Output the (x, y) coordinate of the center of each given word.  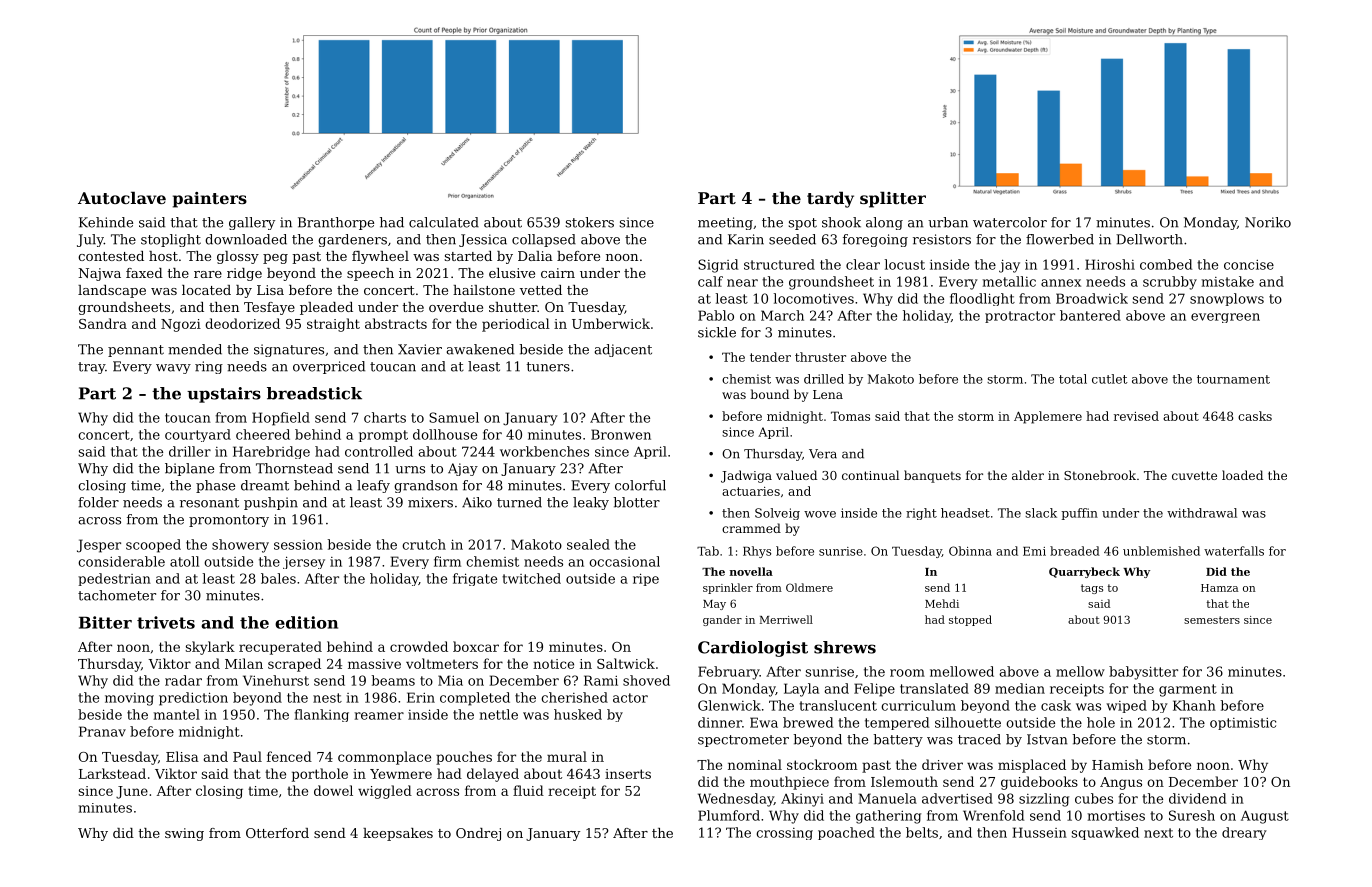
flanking (321, 715)
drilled (824, 379)
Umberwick (611, 323)
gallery (252, 223)
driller (190, 451)
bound (769, 394)
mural (567, 756)
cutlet (1110, 379)
